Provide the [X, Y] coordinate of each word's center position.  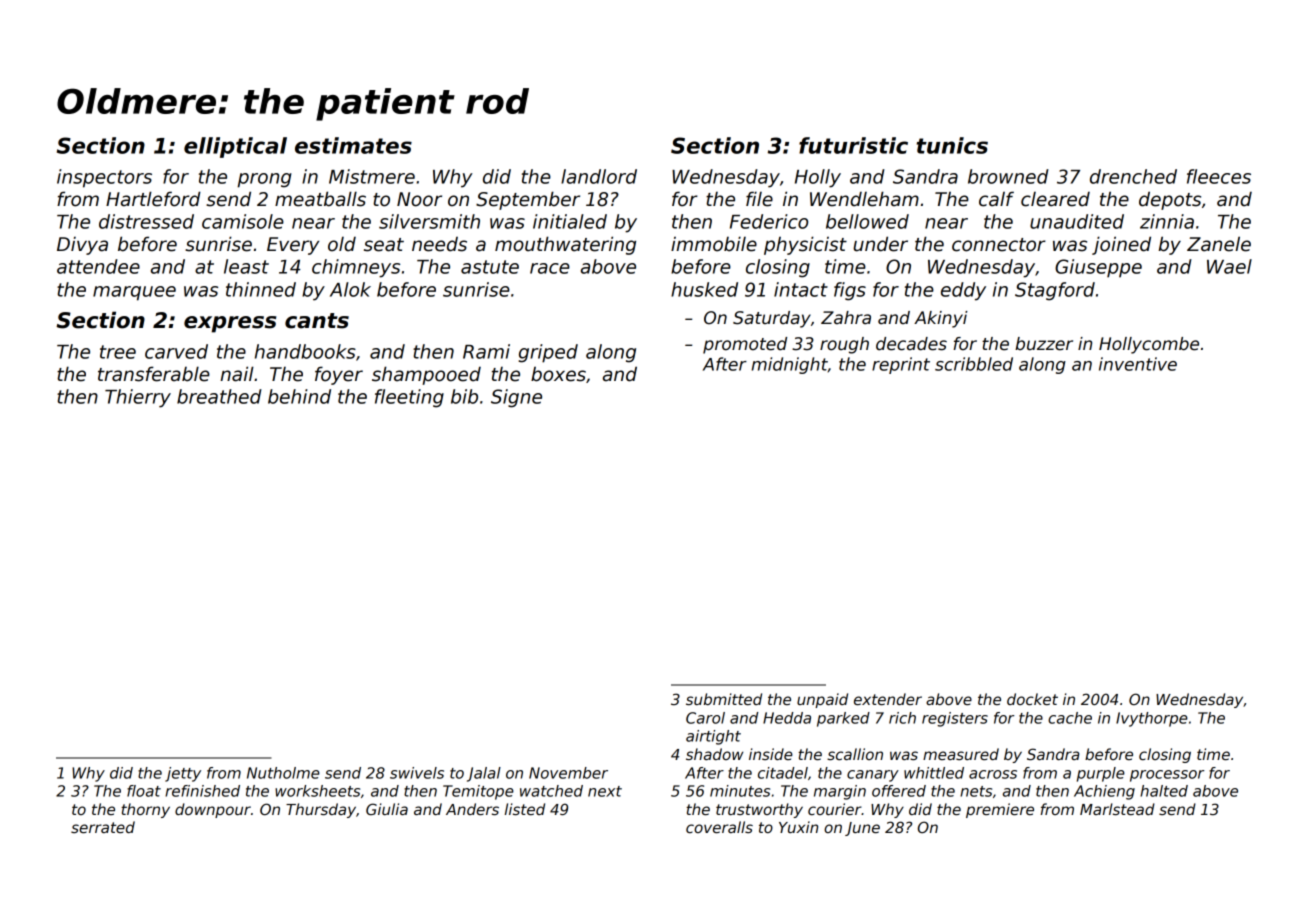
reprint [901, 365]
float [144, 791]
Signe [516, 398]
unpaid [822, 700]
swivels [417, 773]
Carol [705, 718]
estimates [353, 145]
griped [548, 353]
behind [299, 396]
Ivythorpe [1152, 719]
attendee [98, 266]
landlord [599, 176]
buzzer [1044, 344]
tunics [952, 145]
